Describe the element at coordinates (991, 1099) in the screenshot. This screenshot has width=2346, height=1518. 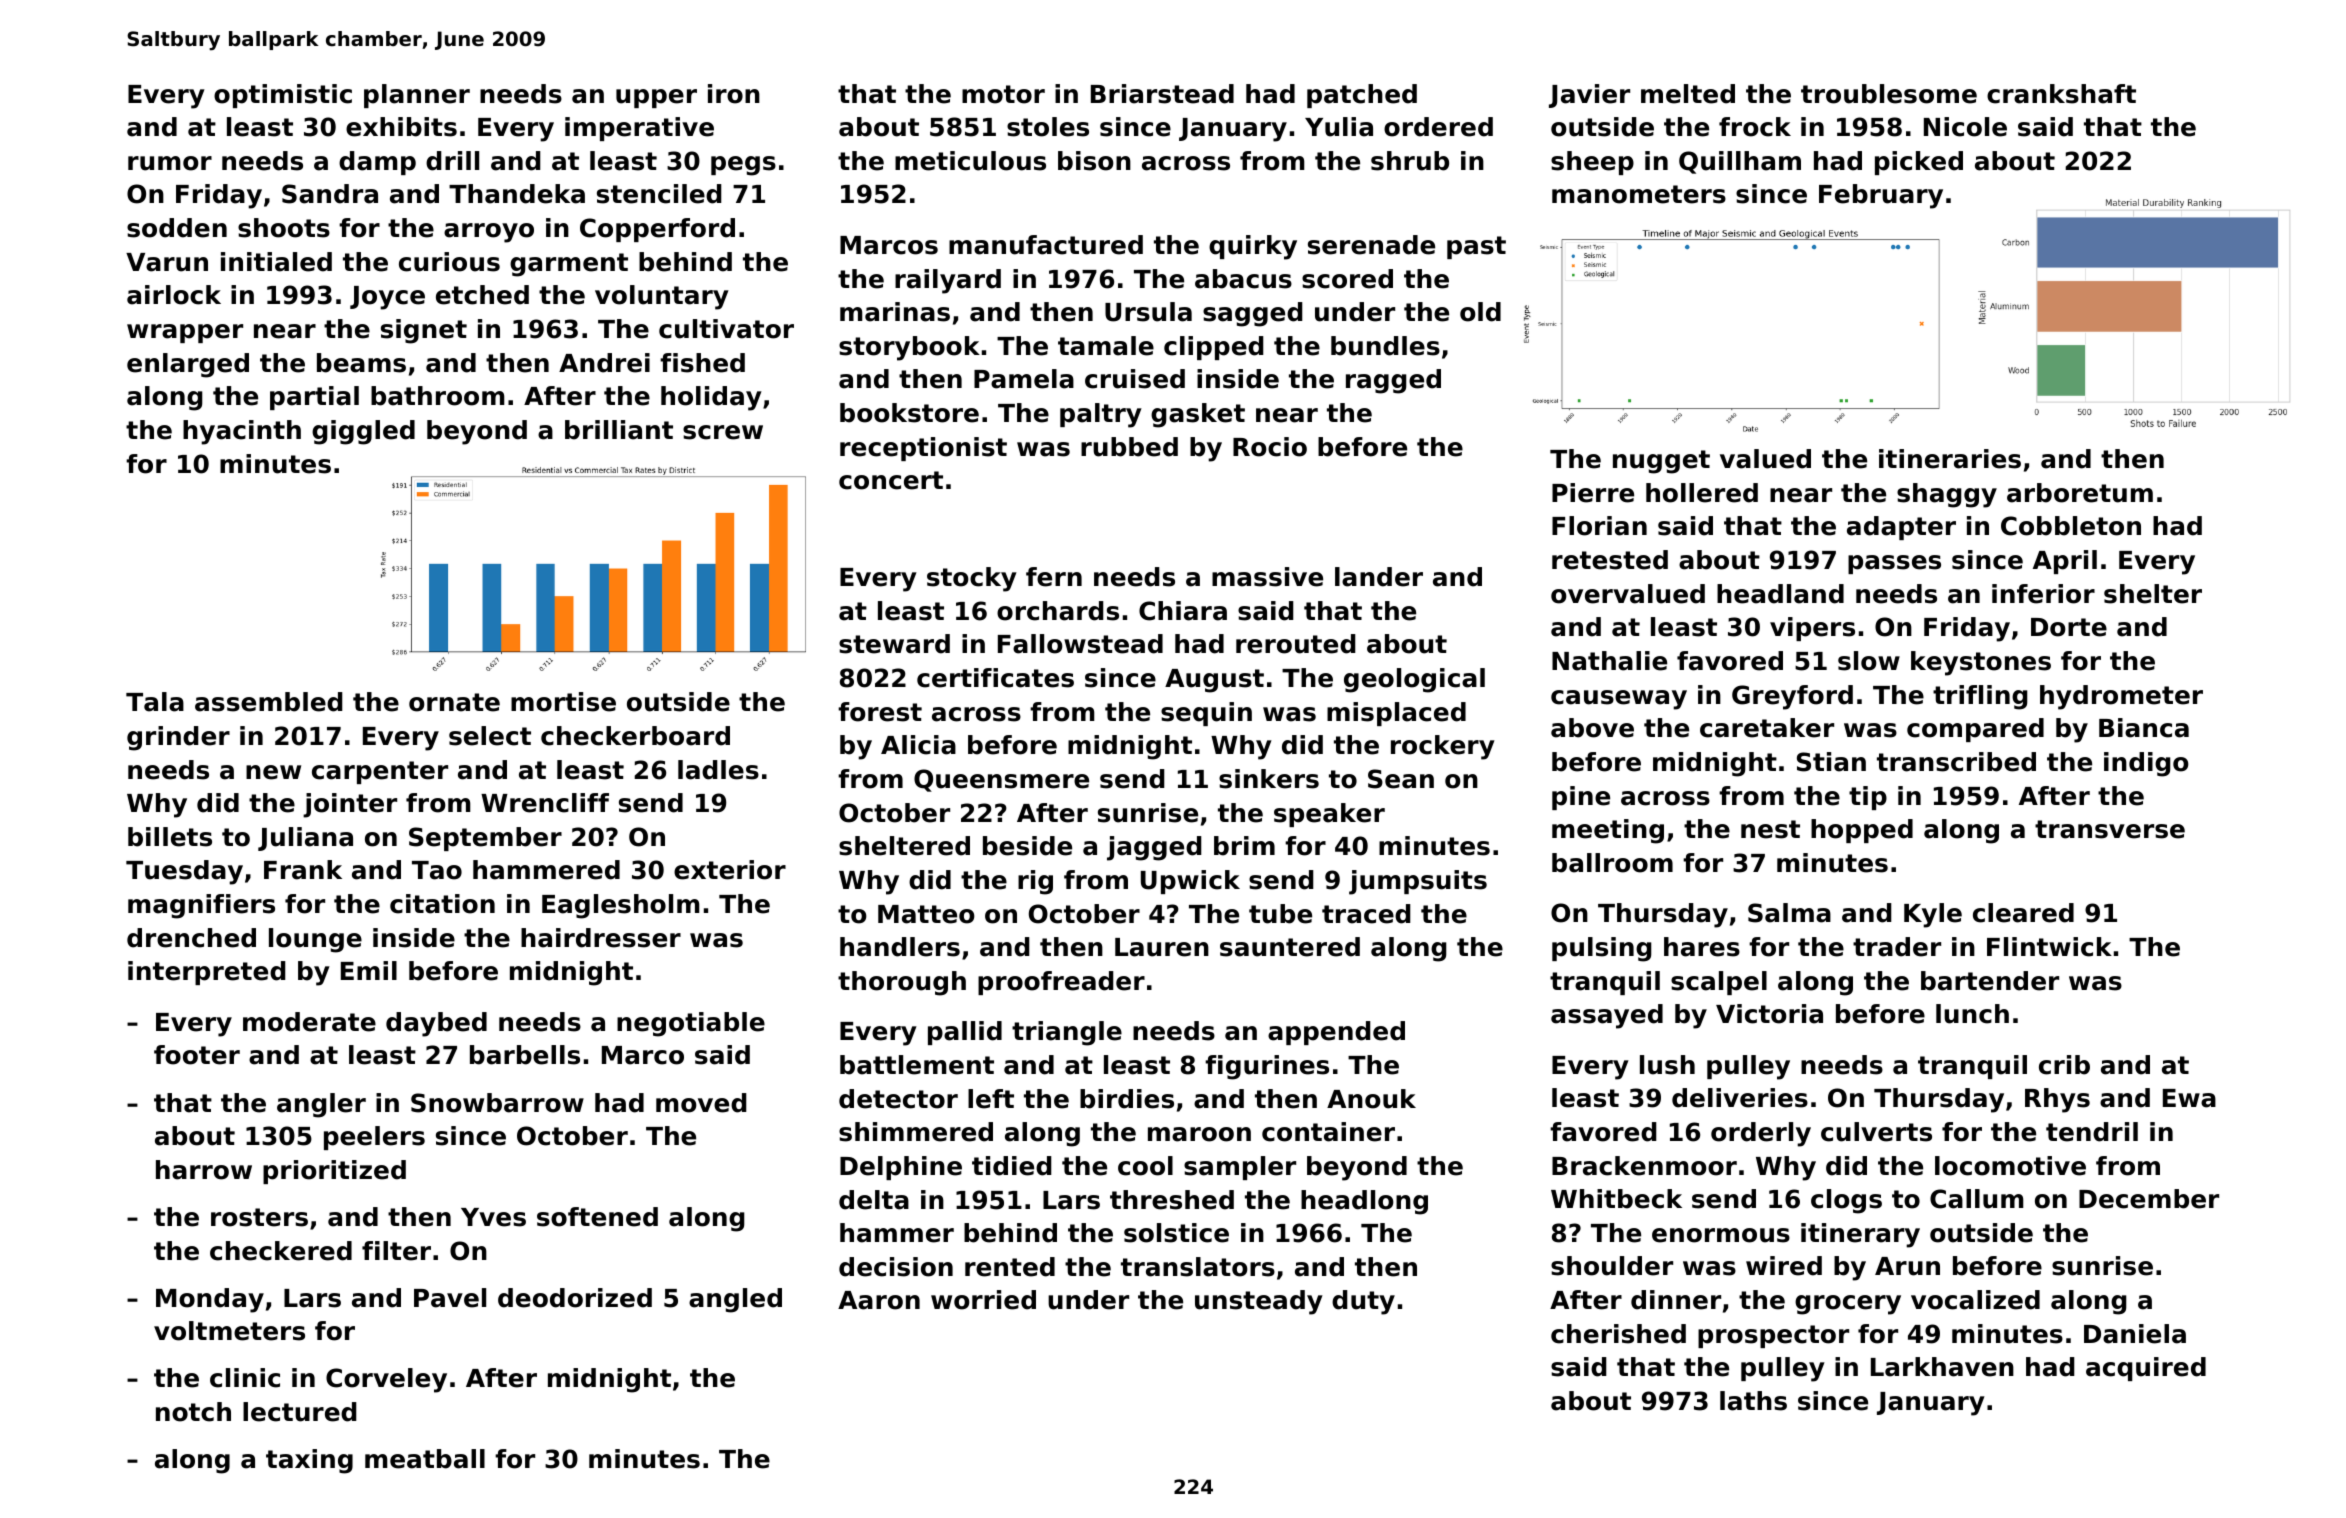
I see `left` at that location.
